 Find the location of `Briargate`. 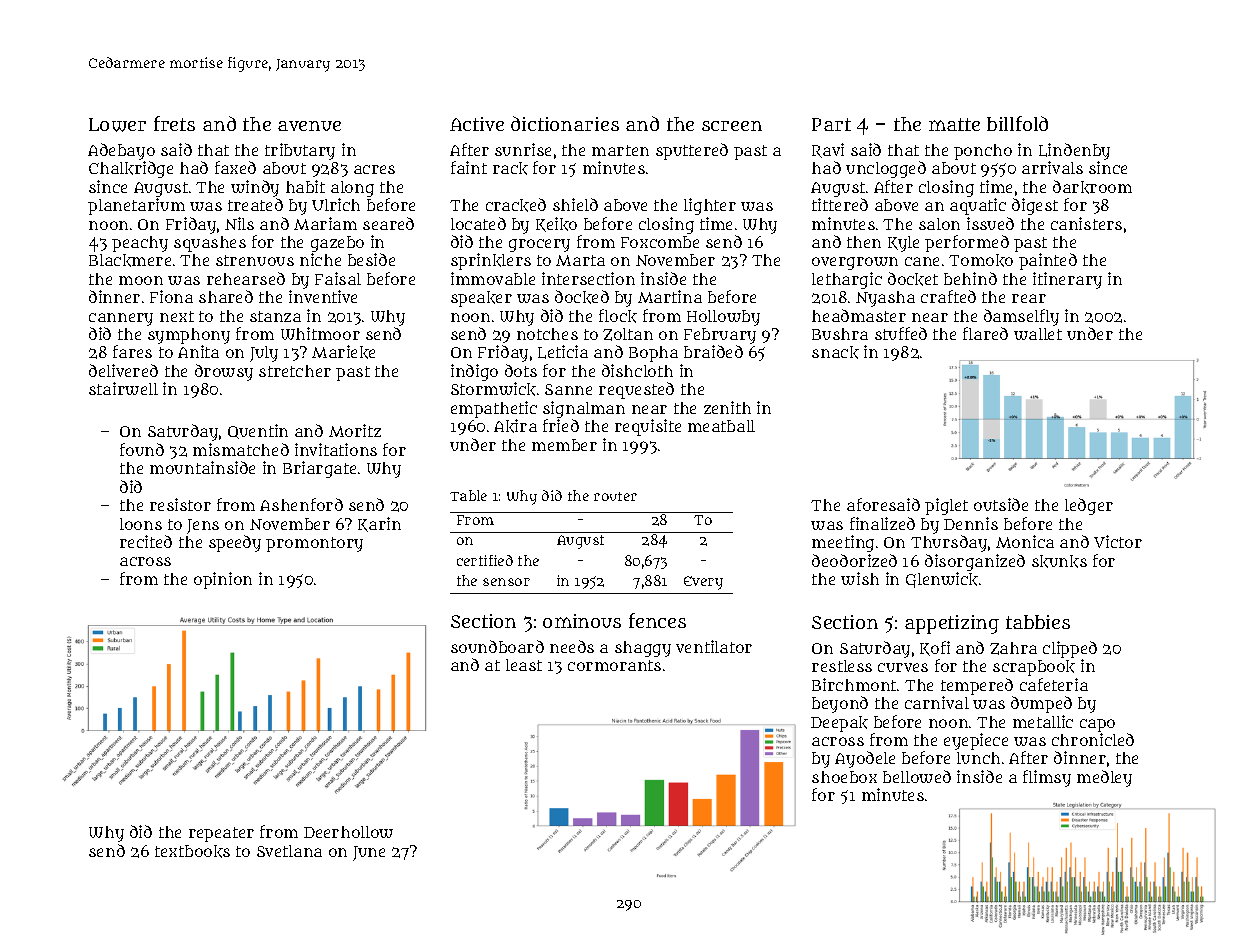

Briargate is located at coordinates (319, 469).
